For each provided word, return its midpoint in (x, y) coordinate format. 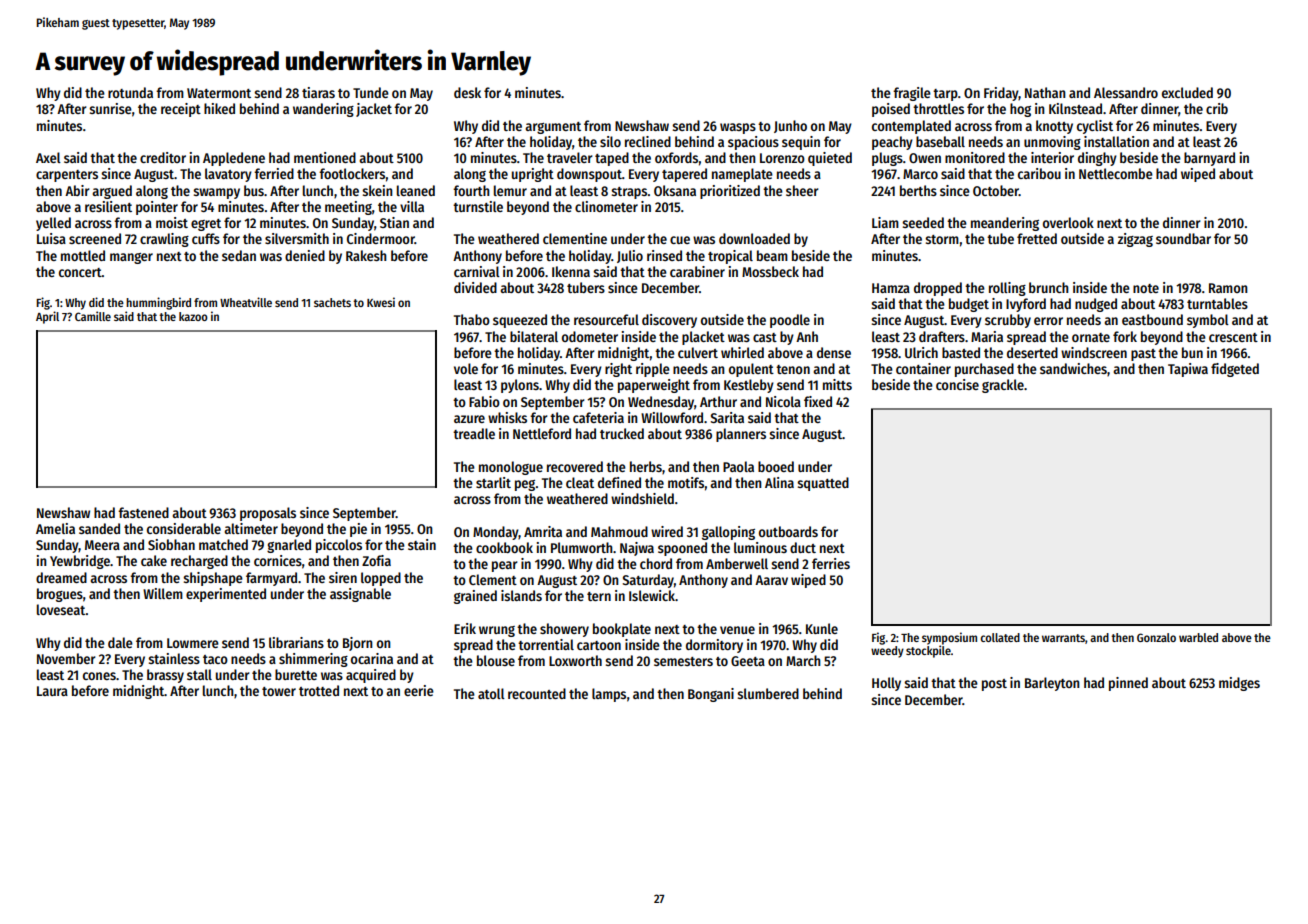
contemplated (911, 127)
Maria (987, 336)
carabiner (697, 271)
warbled (1198, 637)
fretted (1037, 238)
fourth (471, 190)
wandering (323, 110)
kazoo (193, 316)
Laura (52, 691)
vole (466, 368)
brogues (60, 595)
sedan (239, 255)
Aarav (771, 580)
